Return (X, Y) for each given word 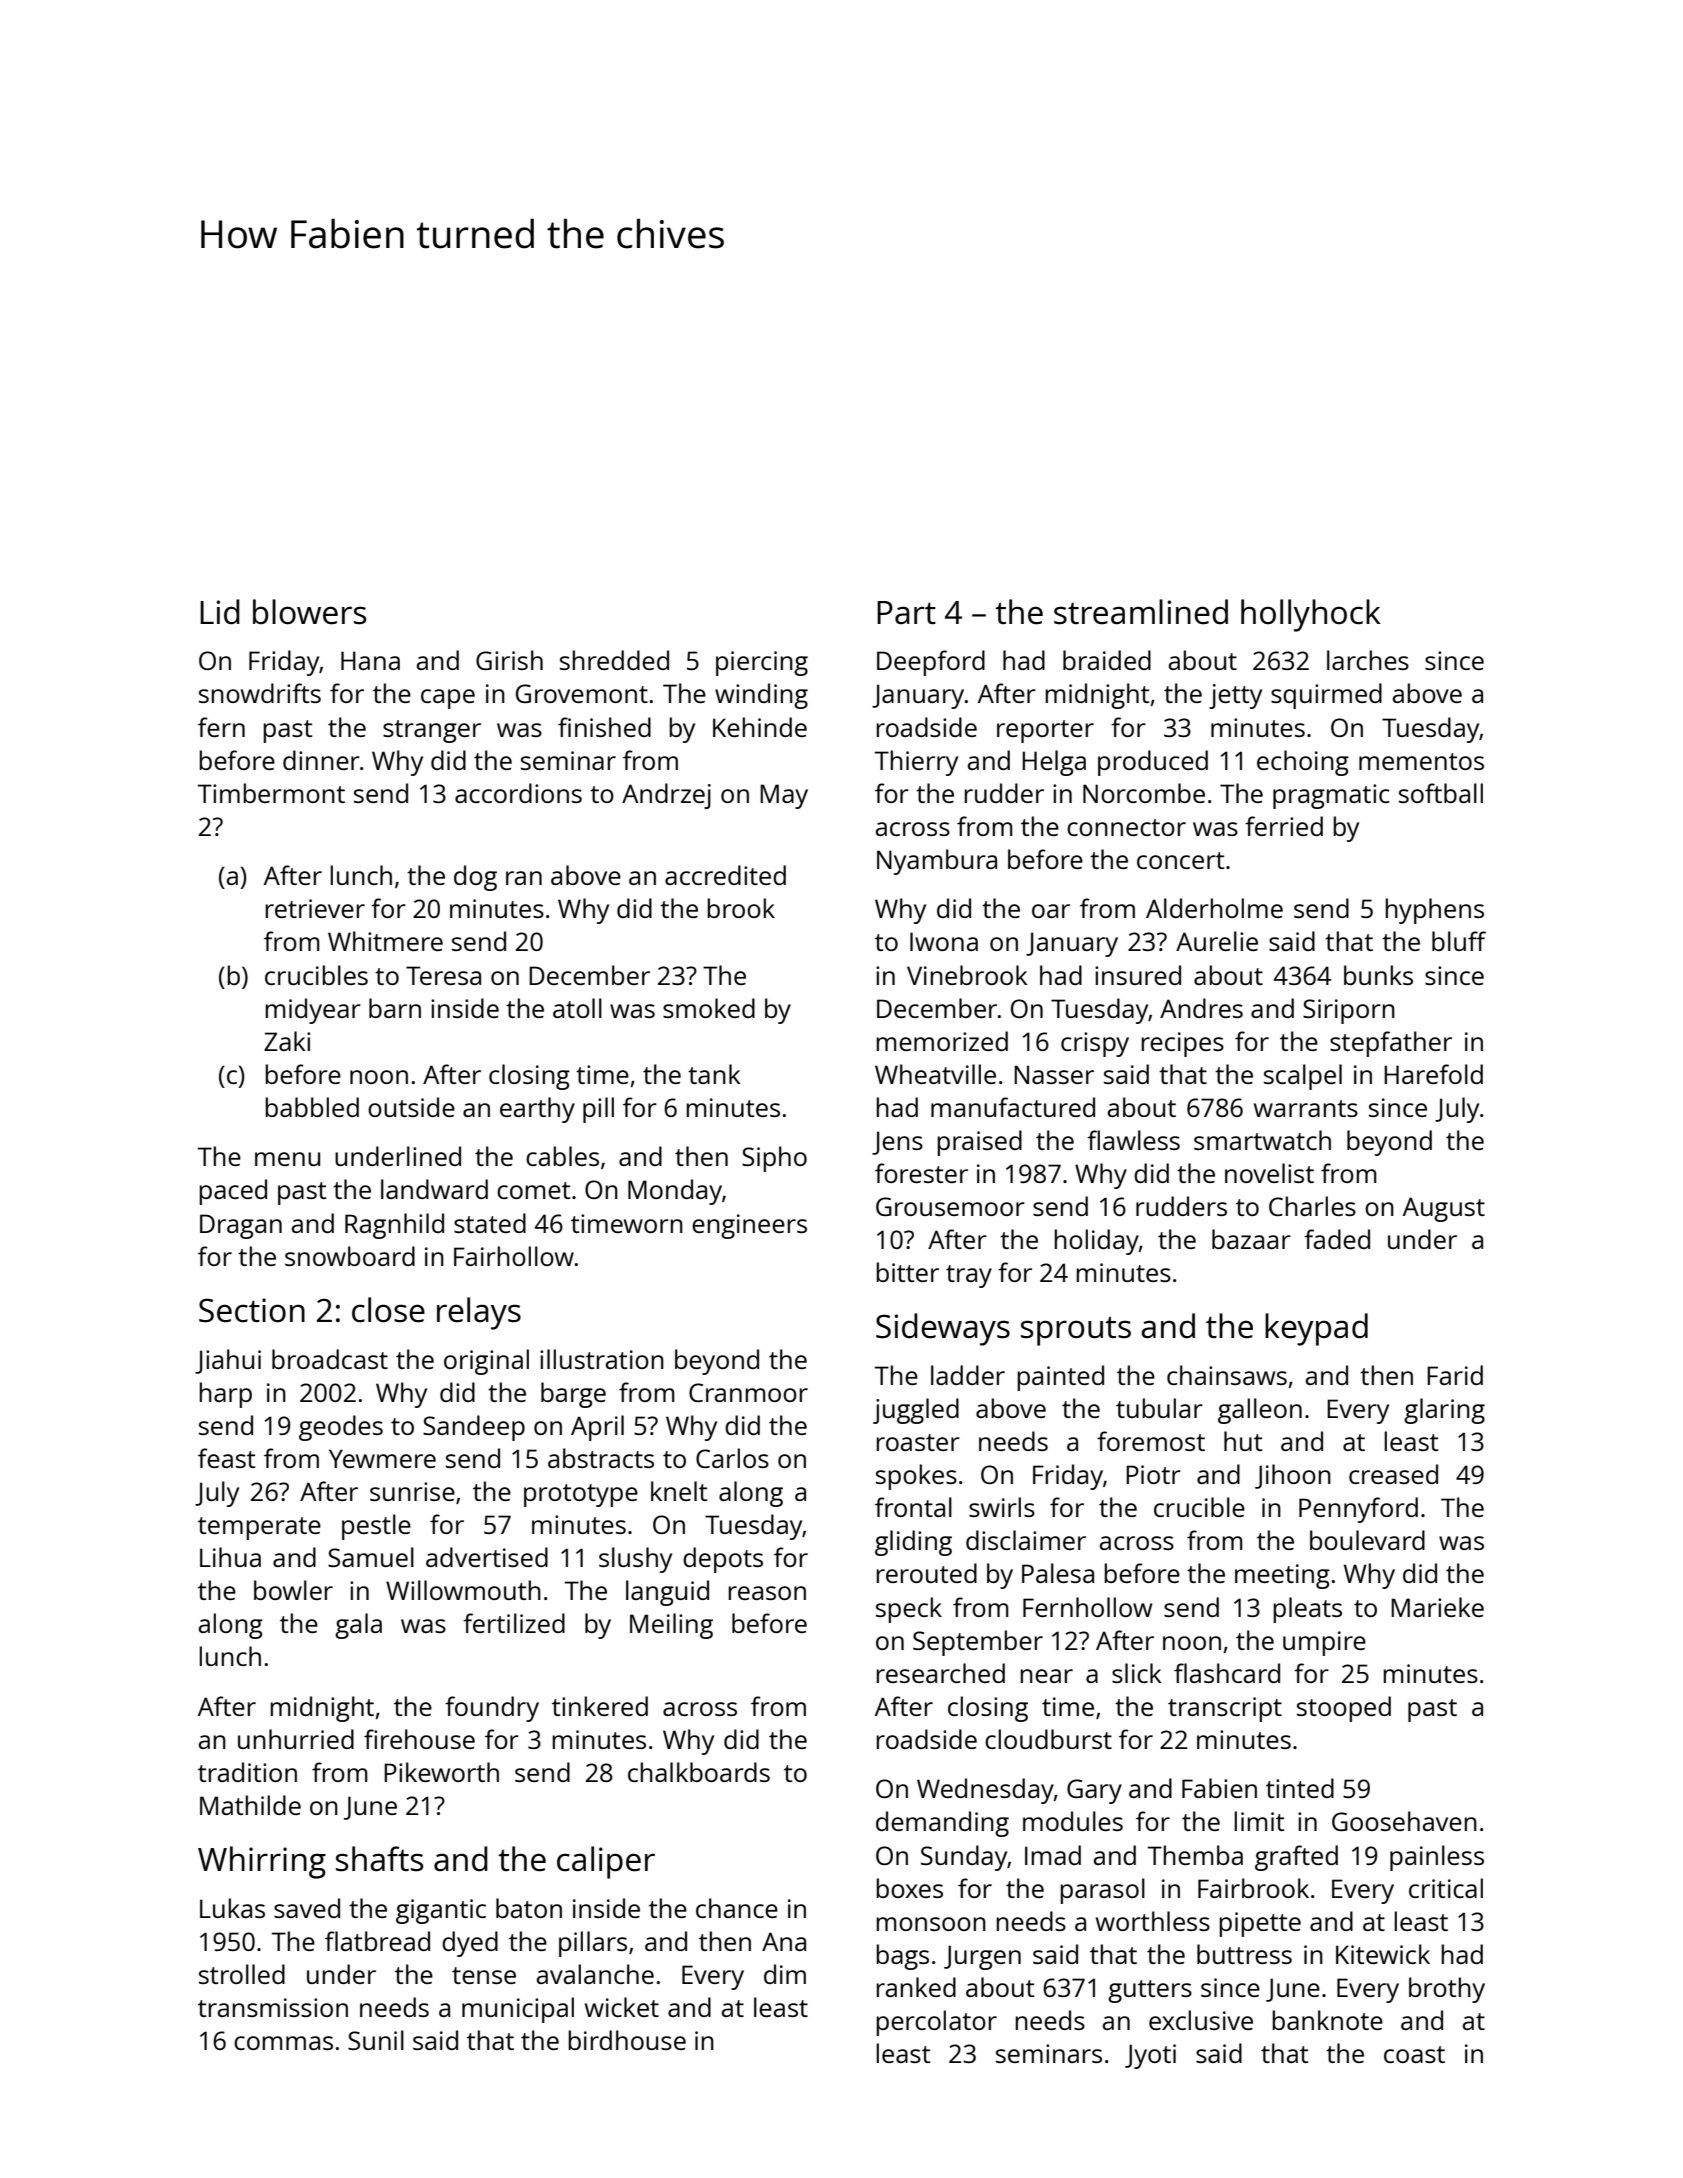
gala (358, 1626)
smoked (709, 1008)
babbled (312, 1107)
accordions (518, 793)
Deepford (931, 663)
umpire (1324, 1643)
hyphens (1434, 911)
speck (909, 1610)
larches (1368, 660)
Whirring (262, 1862)
